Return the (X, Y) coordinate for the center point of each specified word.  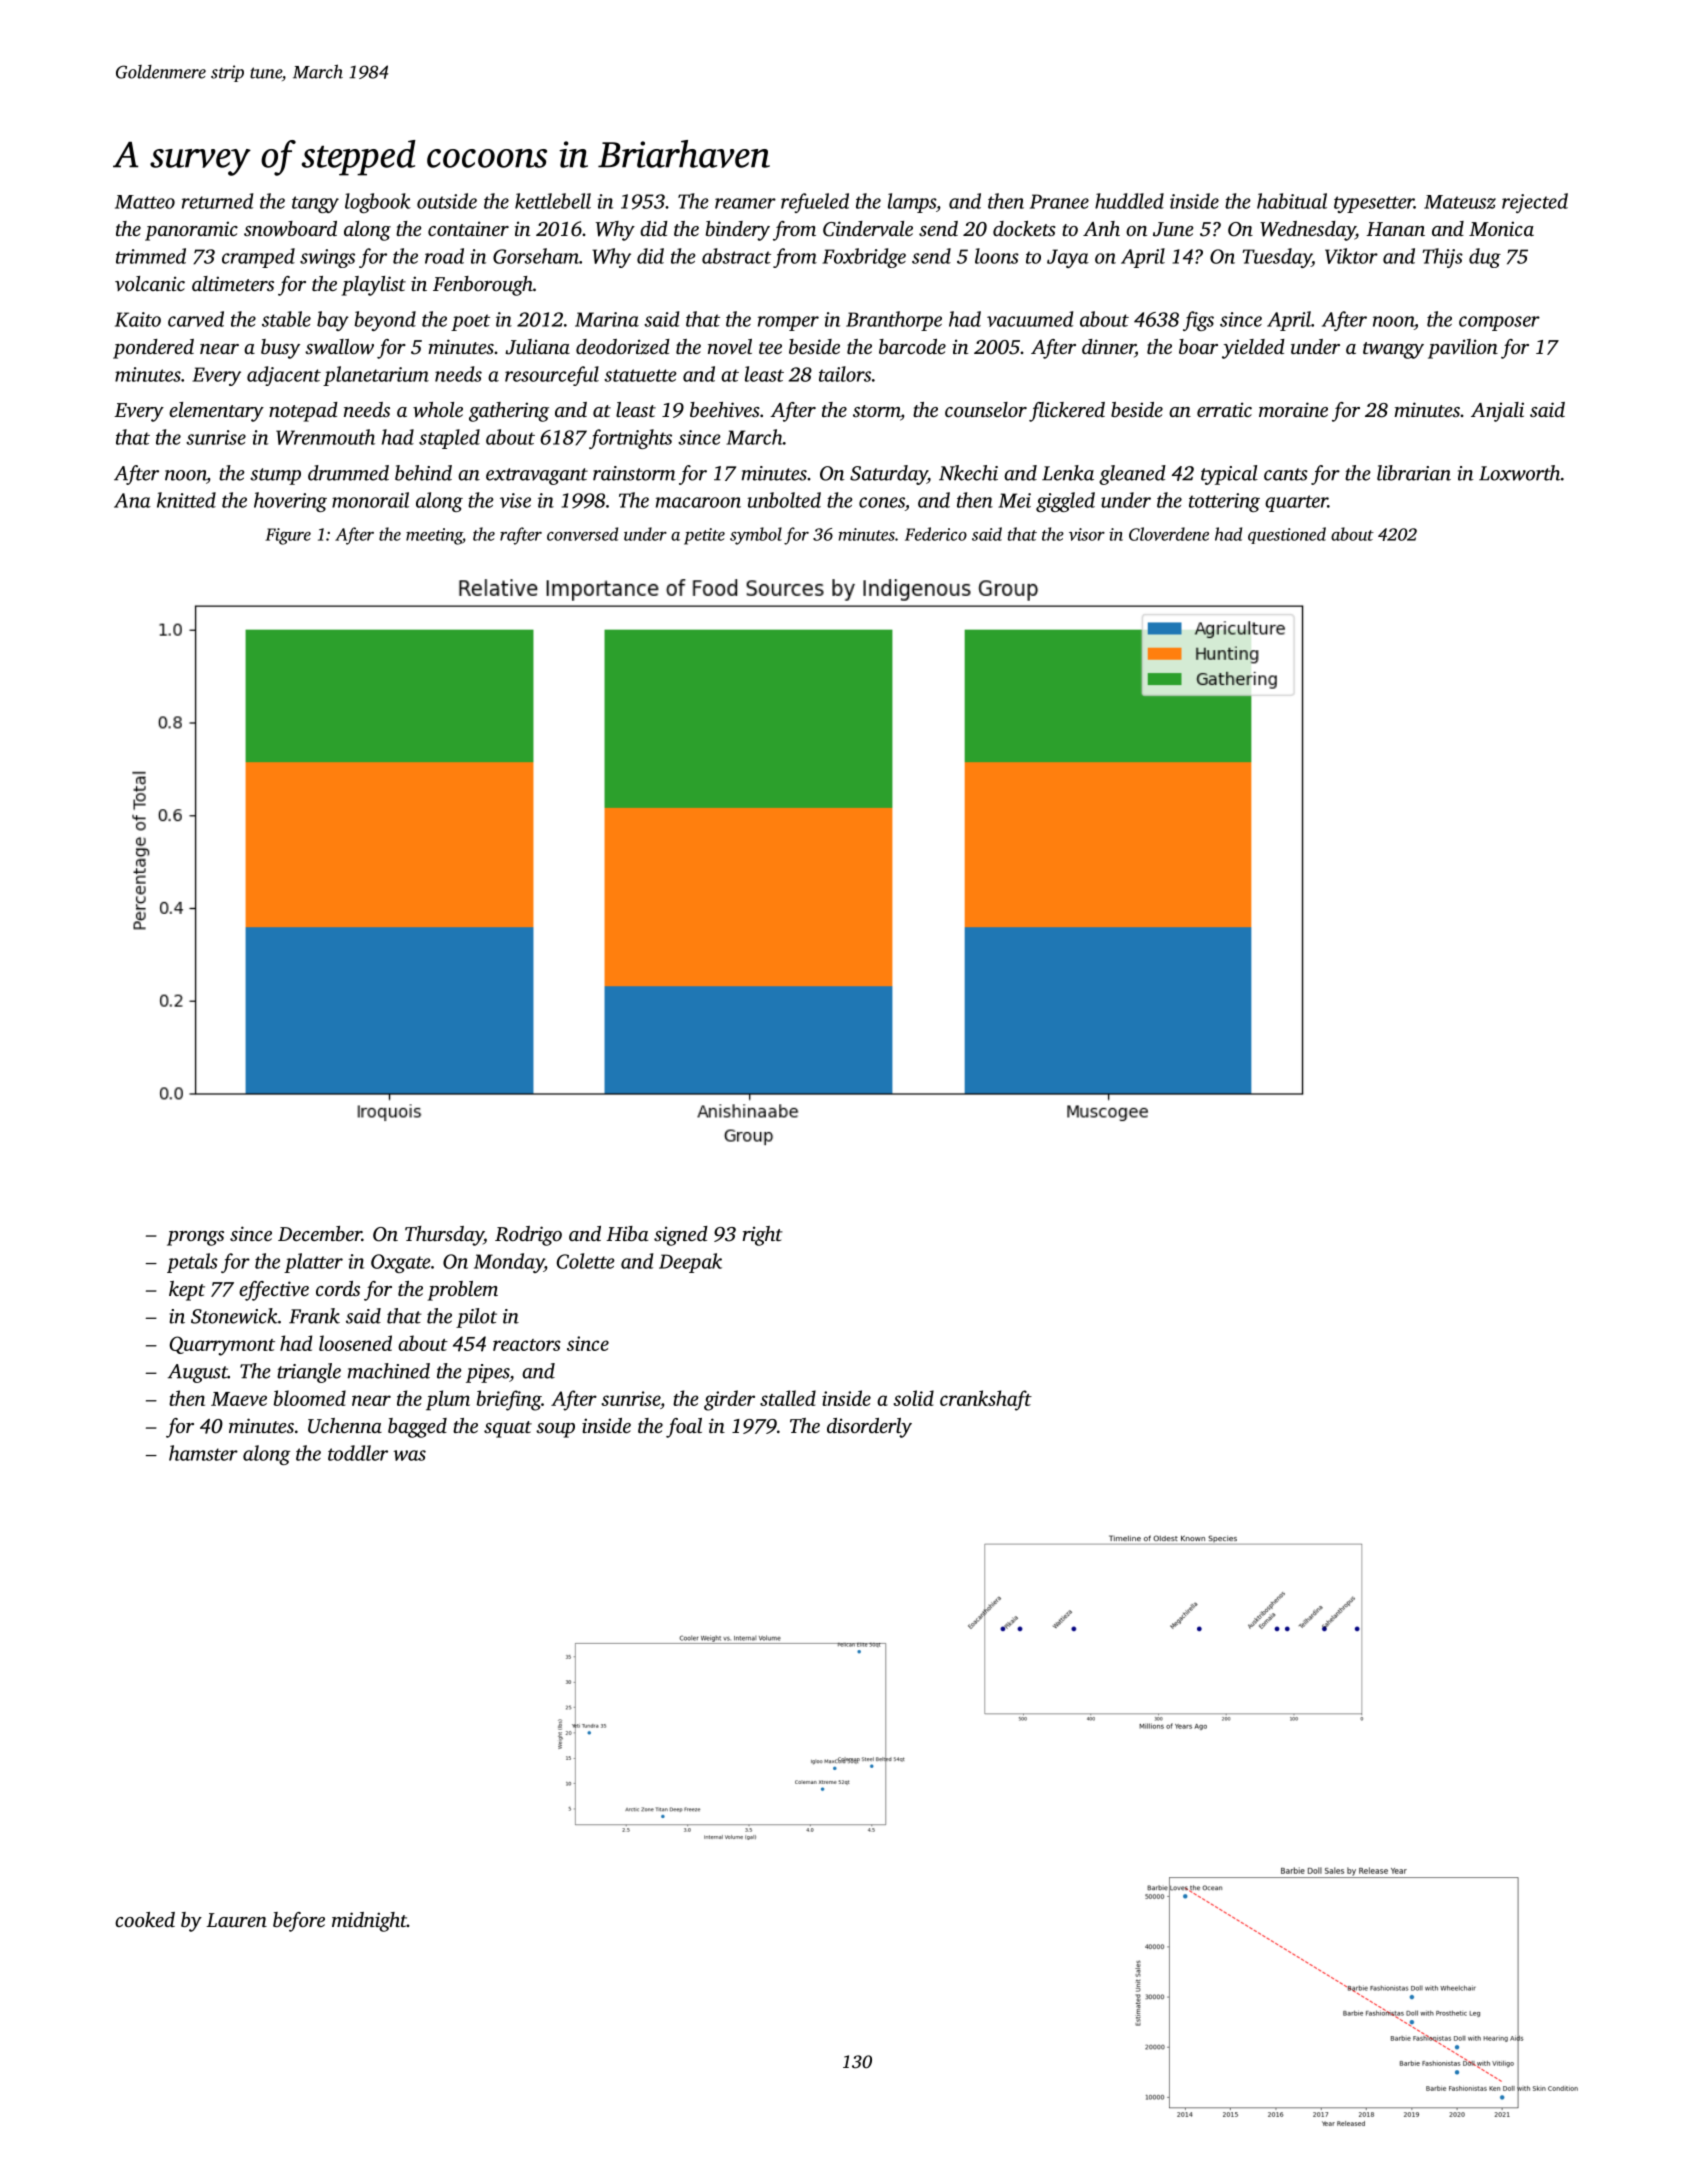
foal (684, 1428)
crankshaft (986, 1400)
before (299, 1922)
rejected (1535, 203)
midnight (369, 1922)
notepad (303, 412)
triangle (309, 1373)
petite (704, 536)
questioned (1287, 535)
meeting (434, 536)
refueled (815, 203)
